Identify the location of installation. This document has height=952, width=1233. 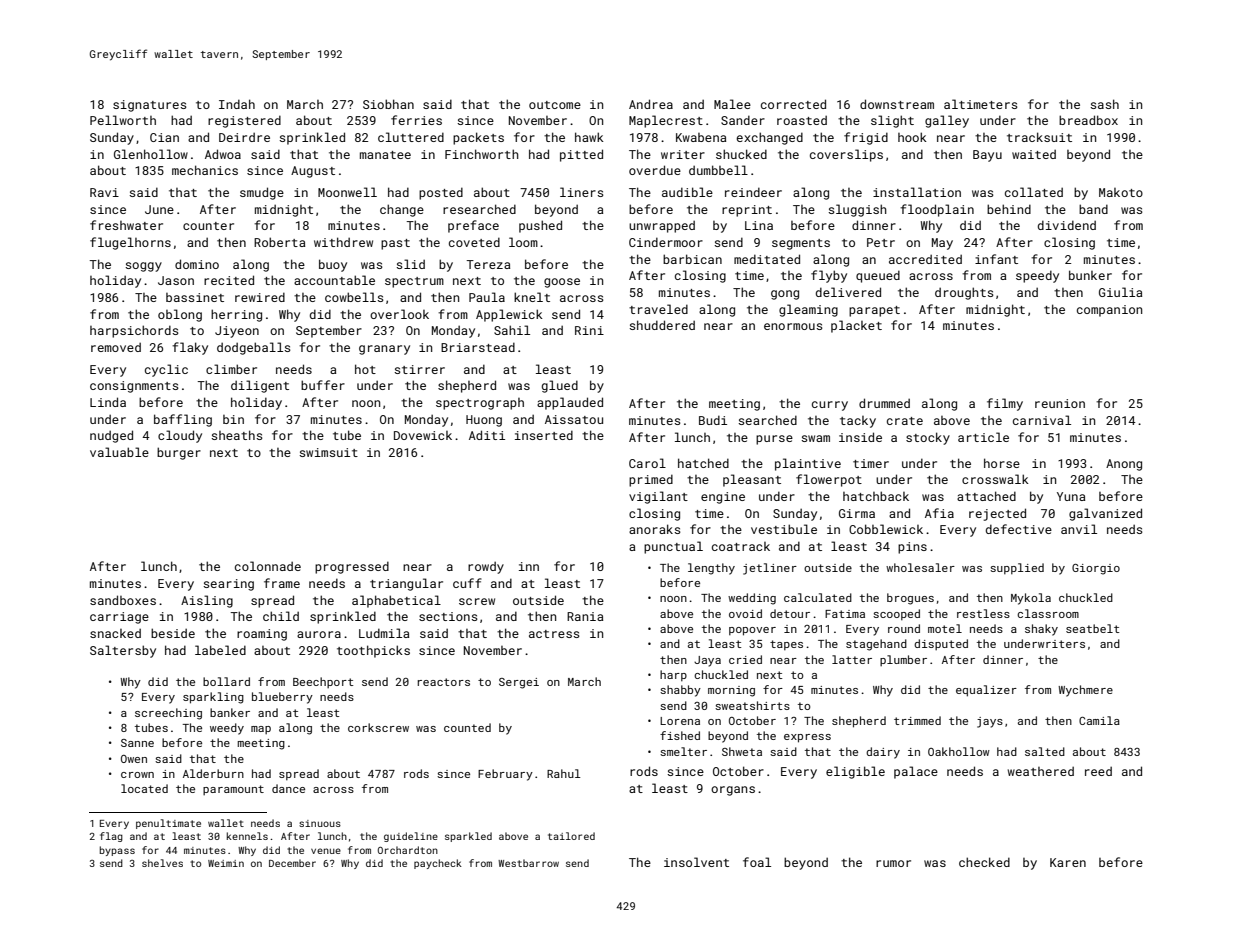
(917, 192).
